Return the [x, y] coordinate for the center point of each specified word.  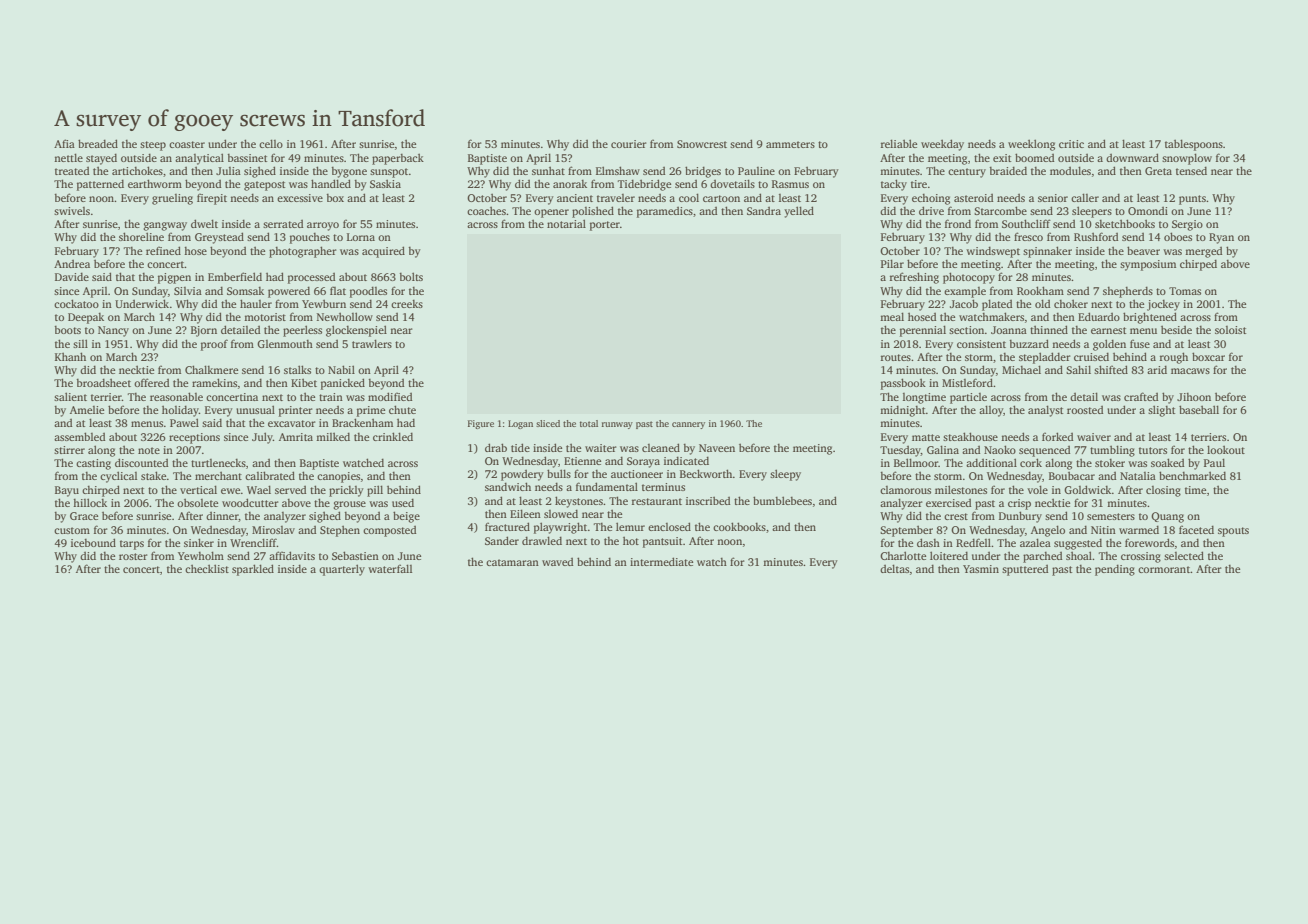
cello [271, 143]
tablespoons [1194, 145]
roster [133, 556]
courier [629, 144]
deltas [894, 568]
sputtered [1025, 570]
